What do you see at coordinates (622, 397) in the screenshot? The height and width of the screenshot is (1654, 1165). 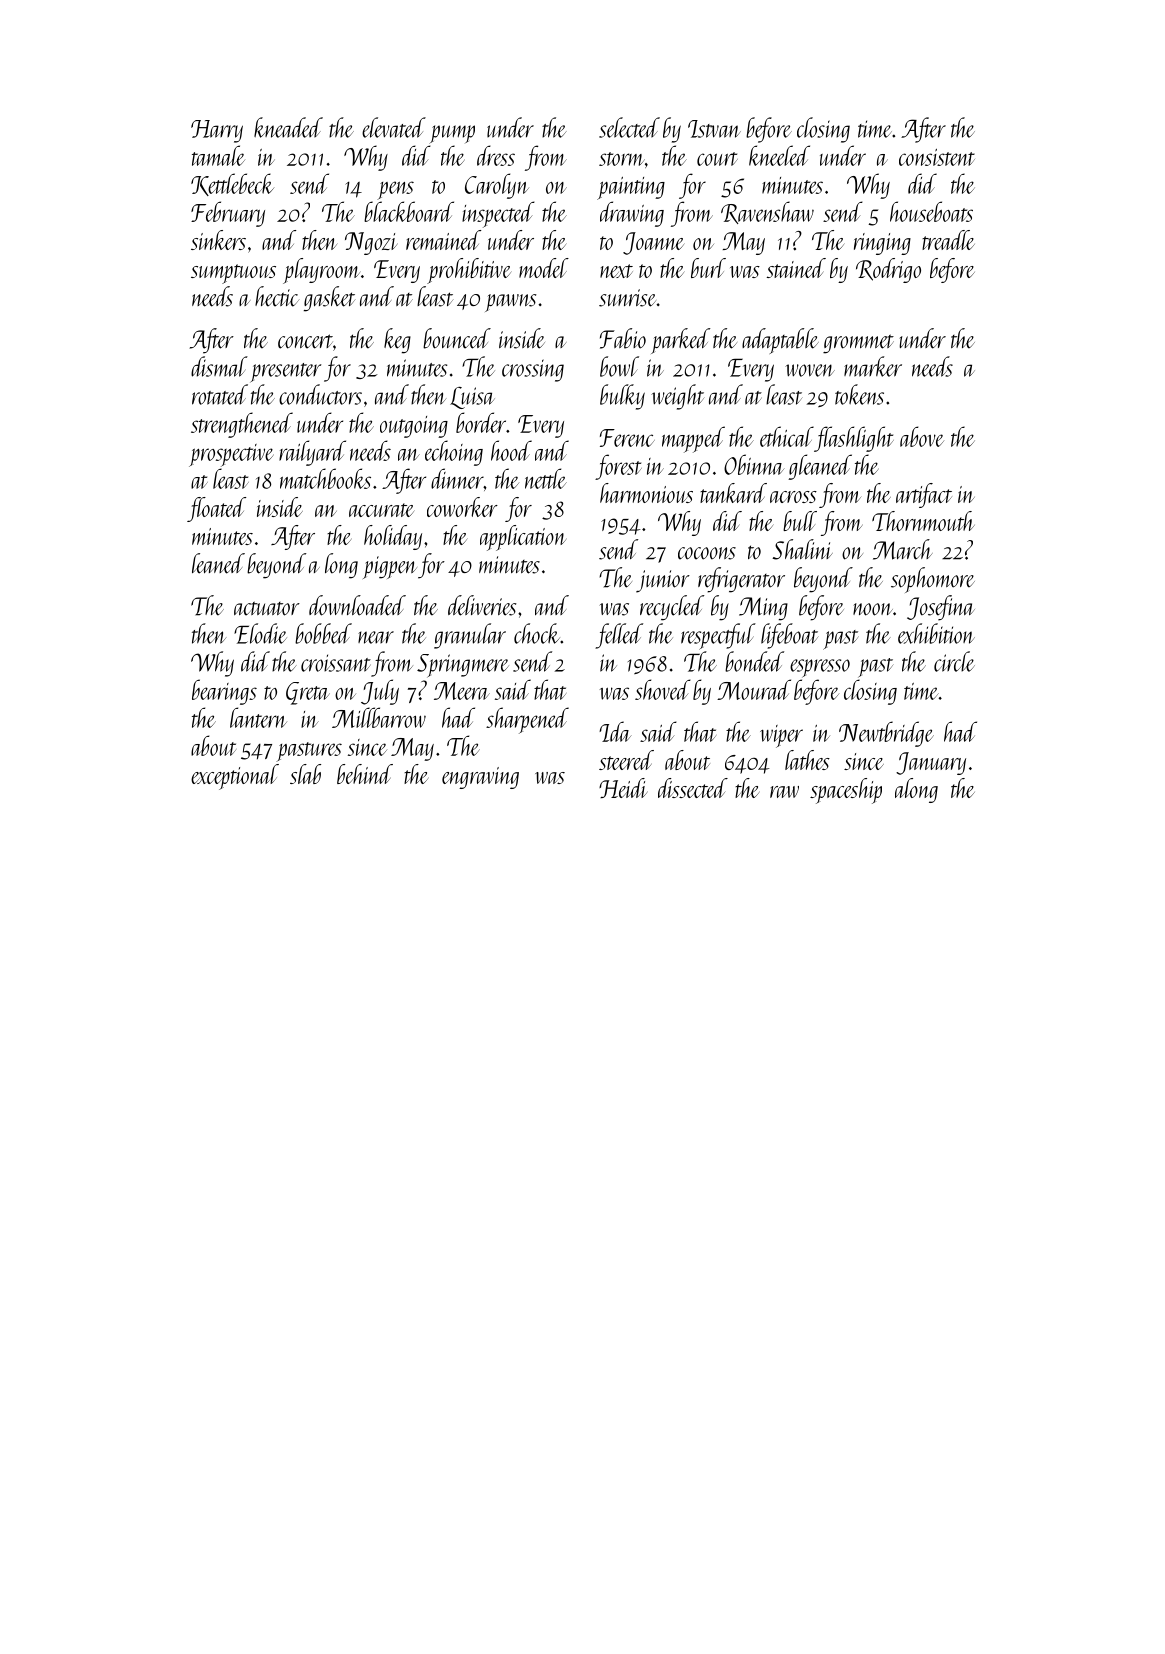 I see `bulky` at bounding box center [622, 397].
